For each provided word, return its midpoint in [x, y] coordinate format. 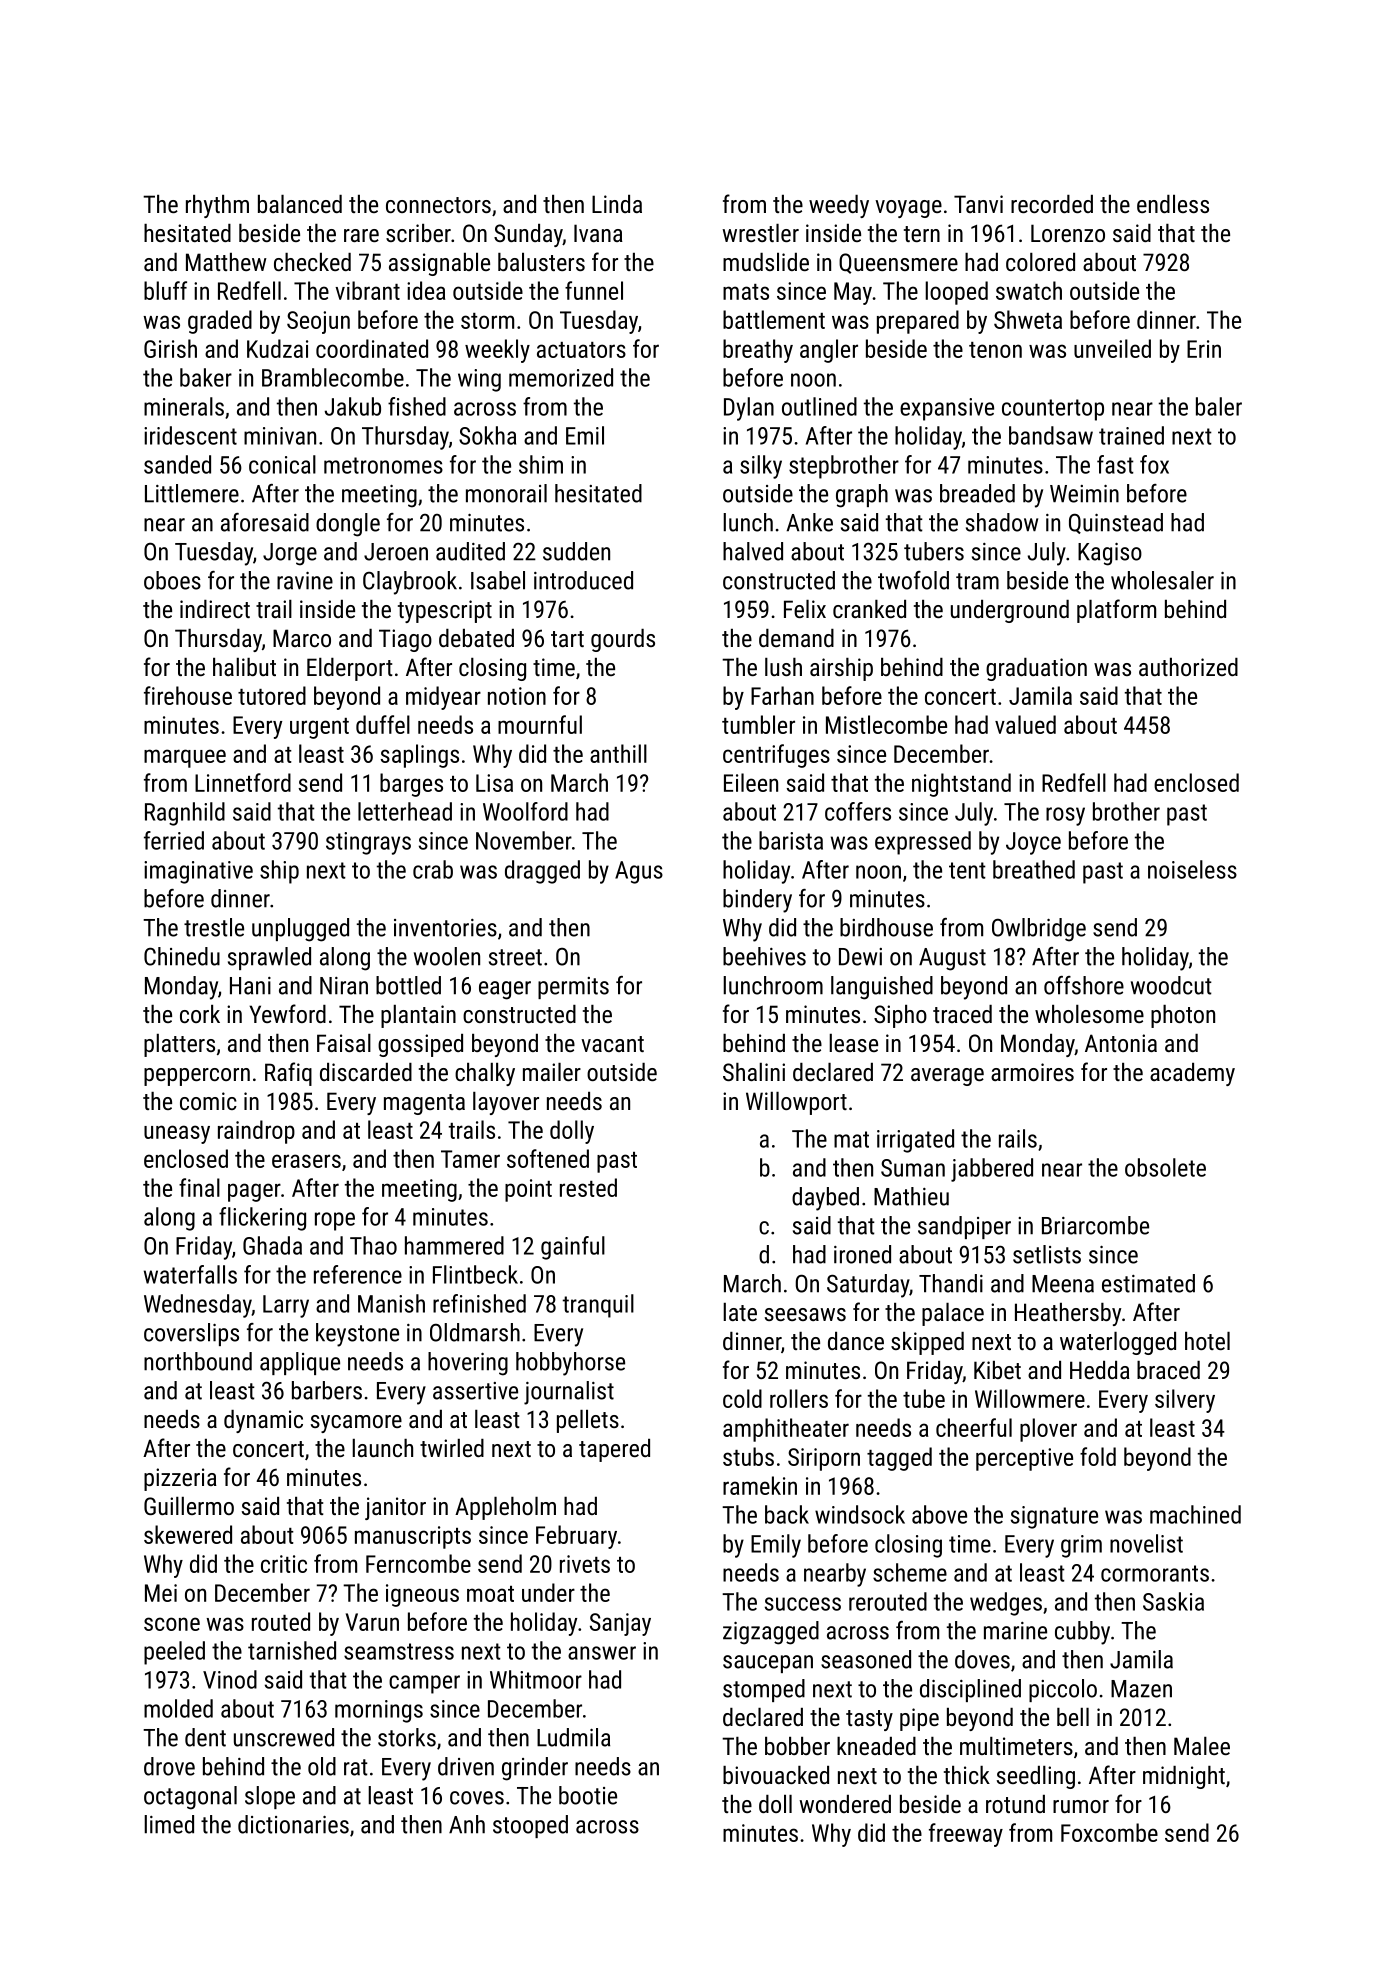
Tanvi [978, 204]
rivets [585, 1564]
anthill [618, 753]
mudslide [766, 262]
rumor [1081, 1806]
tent [967, 870]
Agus [639, 872]
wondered [845, 1804]
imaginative [198, 872]
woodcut [1171, 985]
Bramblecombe [333, 377]
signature [1054, 1517]
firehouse [188, 695]
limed [169, 1824]
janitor [395, 1508]
